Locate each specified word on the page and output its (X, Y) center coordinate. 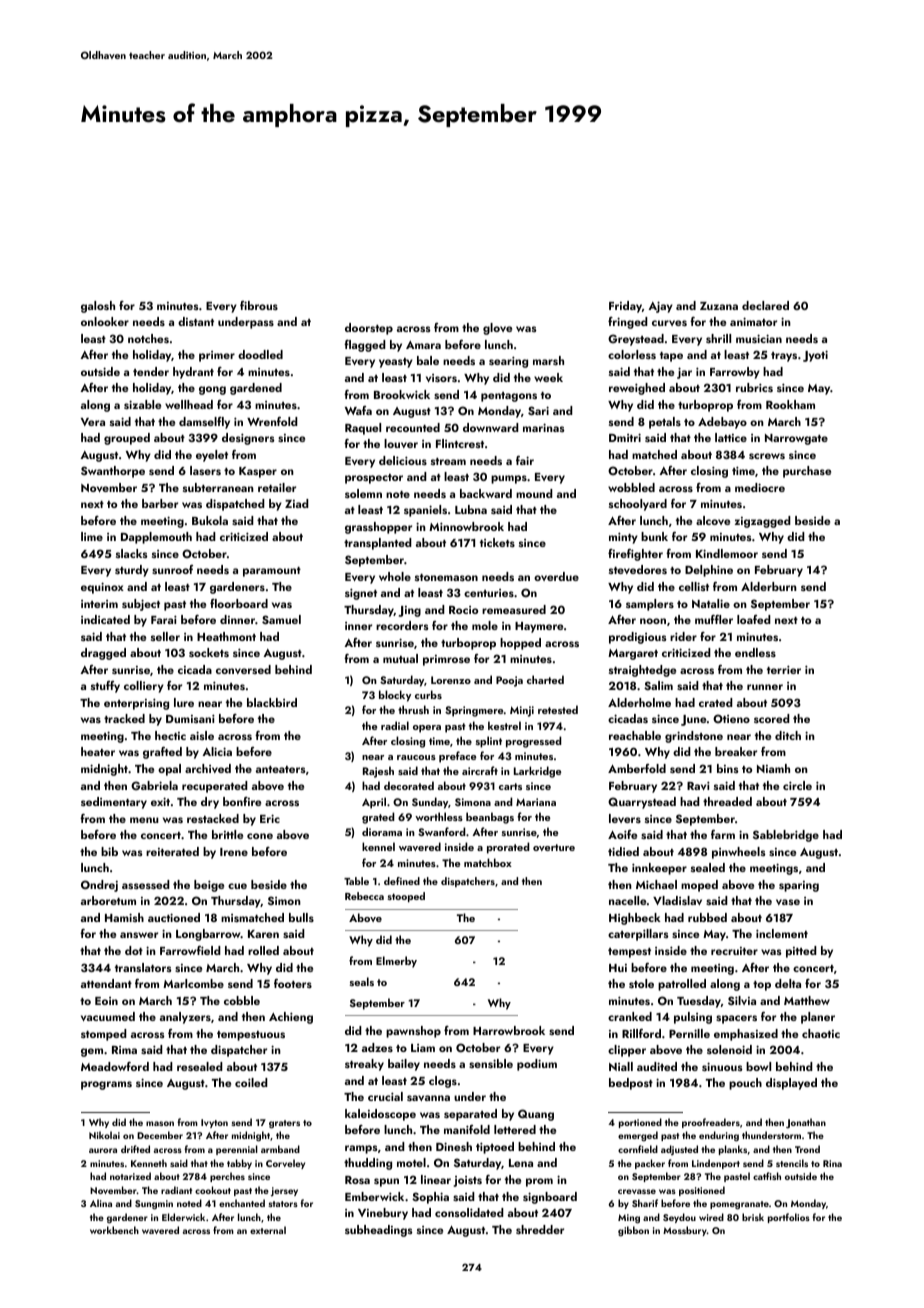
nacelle (627, 900)
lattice (731, 437)
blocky (395, 696)
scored (772, 718)
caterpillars (638, 935)
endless (755, 652)
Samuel (281, 620)
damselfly (204, 423)
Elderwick (183, 1217)
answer (139, 935)
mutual (400, 658)
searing (508, 362)
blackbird (272, 702)
